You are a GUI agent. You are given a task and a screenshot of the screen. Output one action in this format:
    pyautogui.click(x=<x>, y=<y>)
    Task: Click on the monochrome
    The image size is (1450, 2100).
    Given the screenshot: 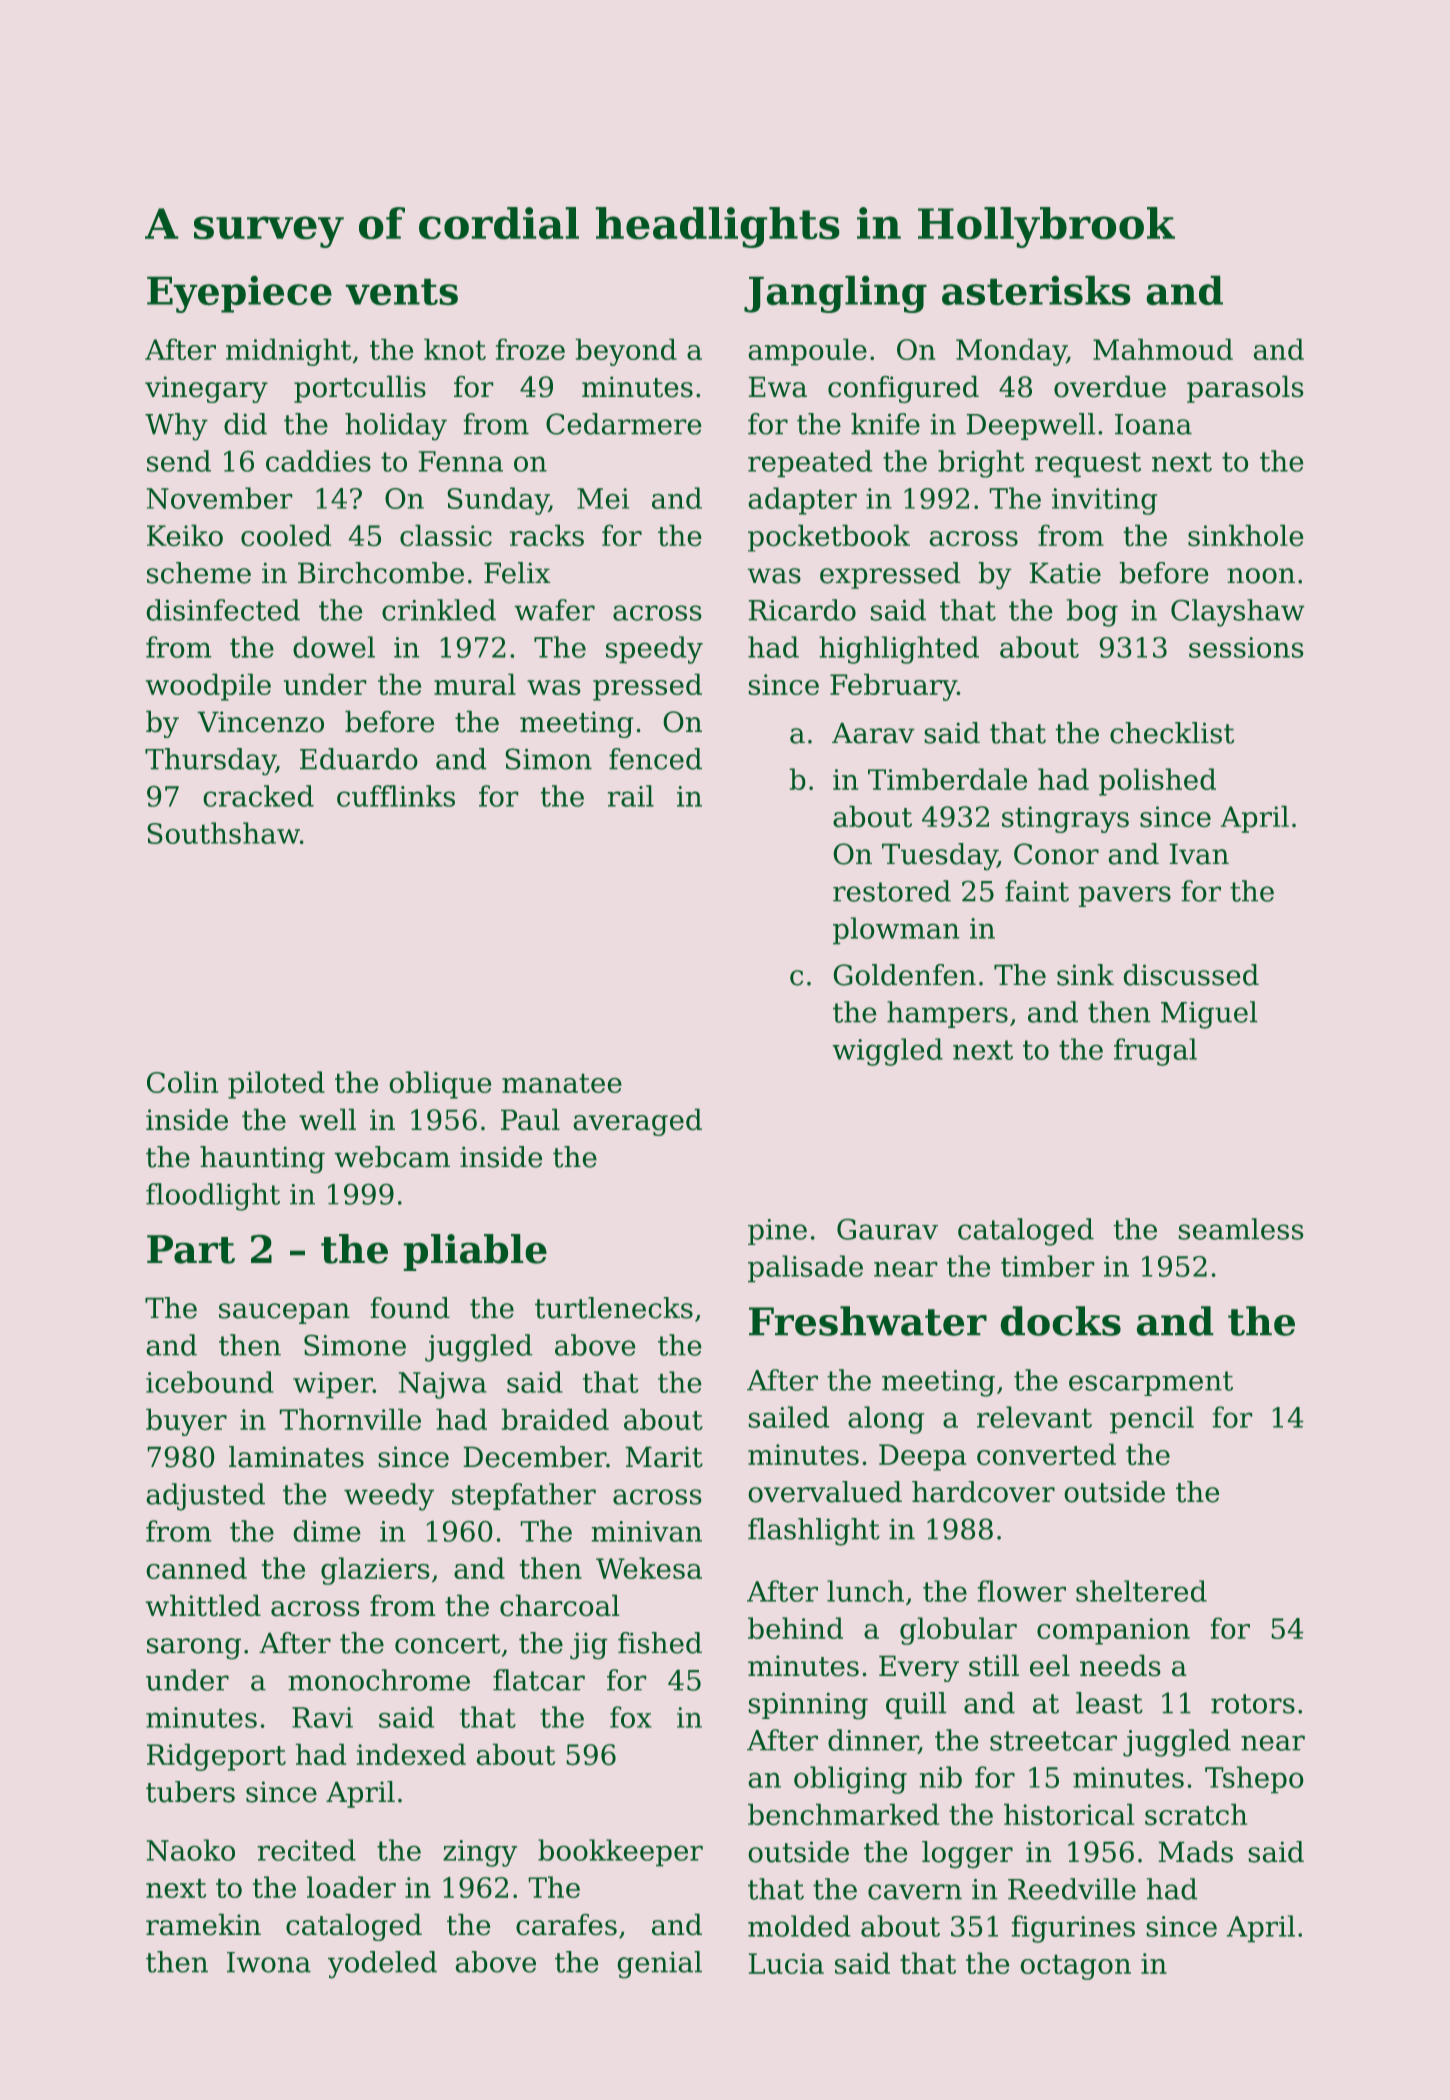 What is the action you would take?
    pyautogui.click(x=379, y=1680)
